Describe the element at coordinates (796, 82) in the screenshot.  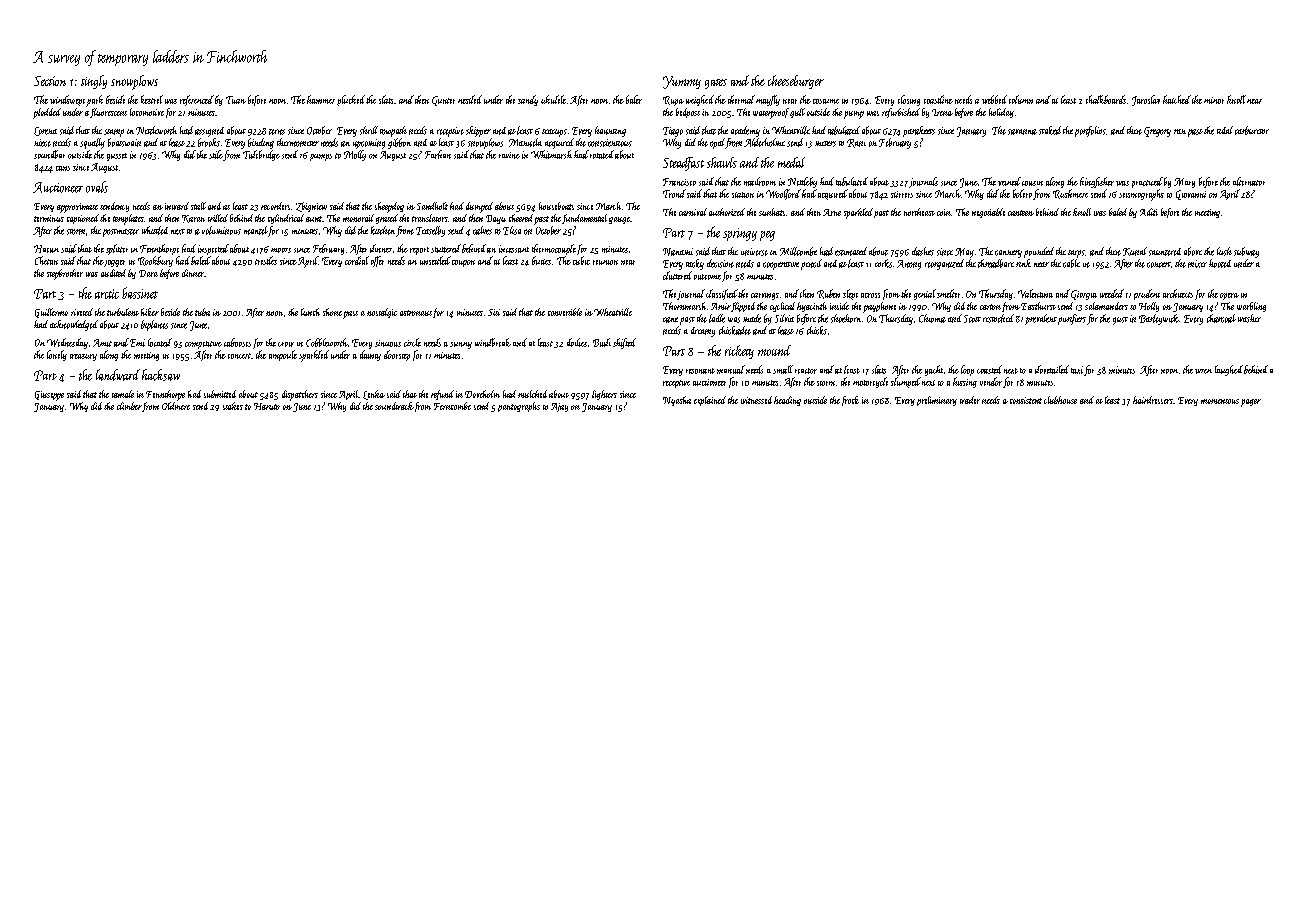
I see `cheeseburger` at that location.
